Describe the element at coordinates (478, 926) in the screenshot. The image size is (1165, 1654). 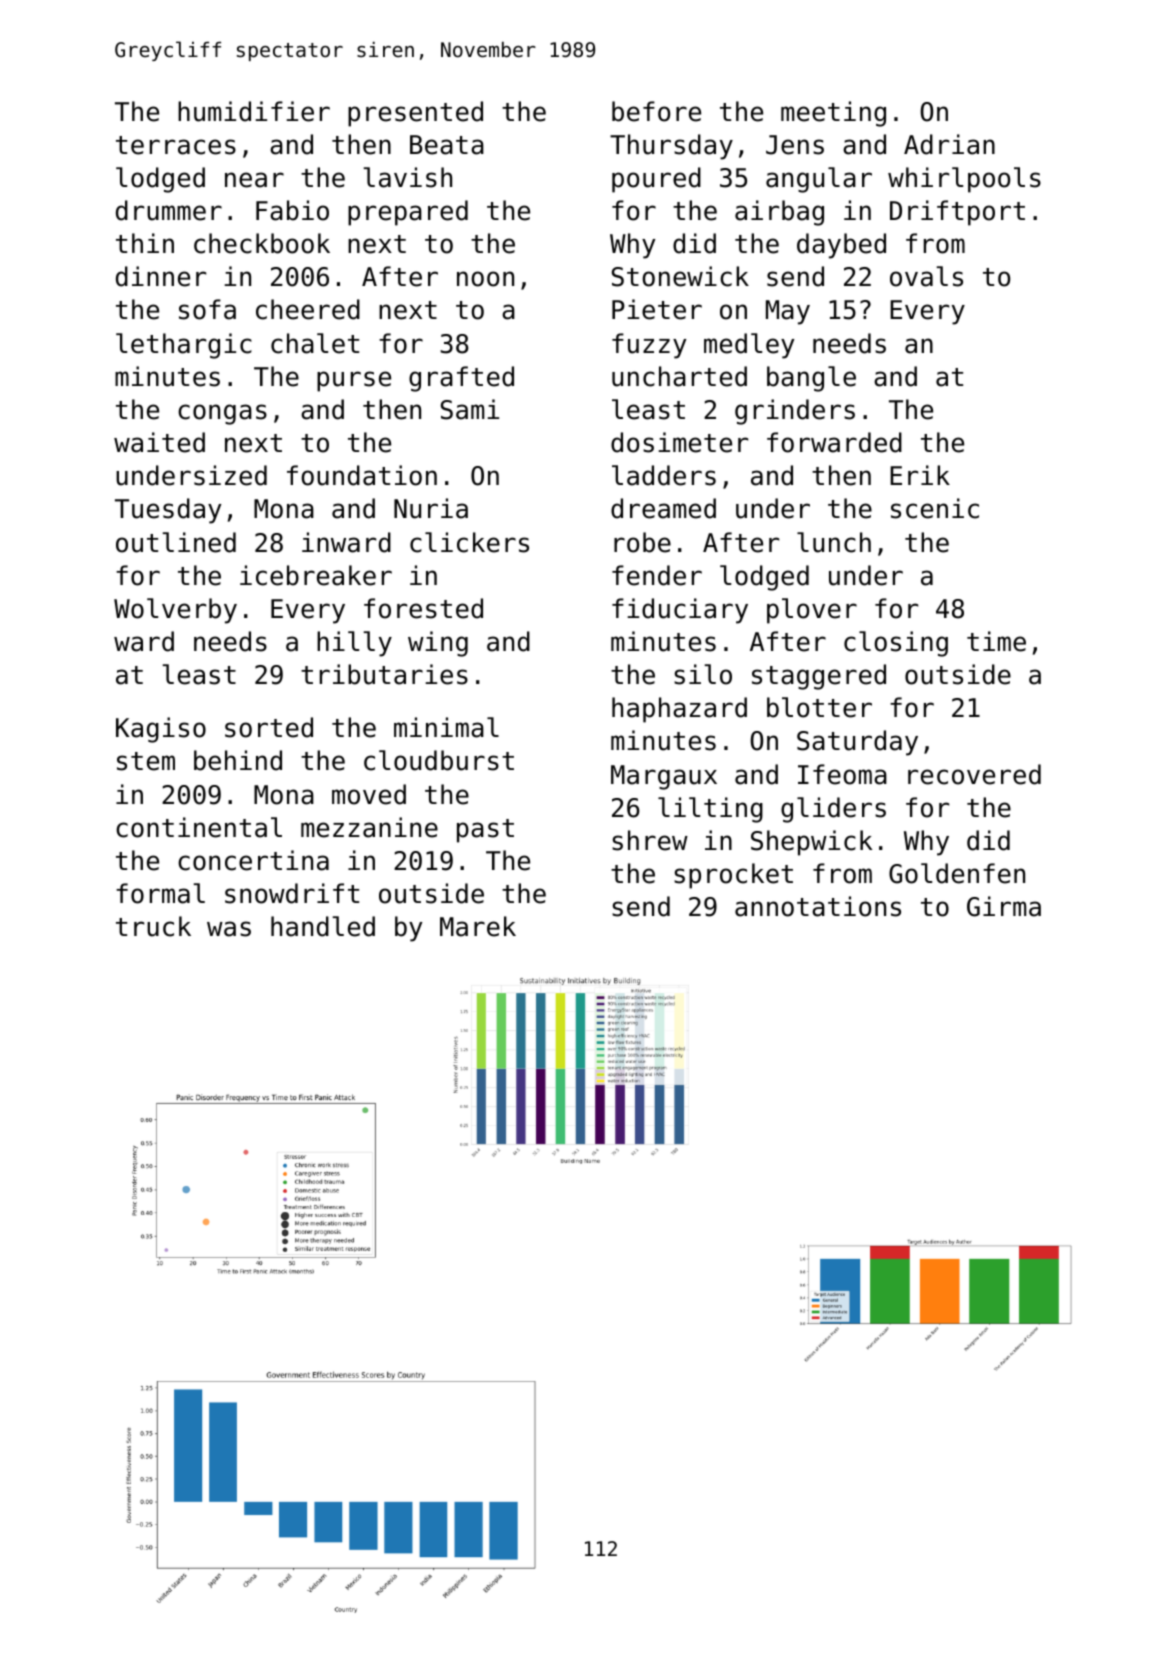
I see `Marek` at that location.
